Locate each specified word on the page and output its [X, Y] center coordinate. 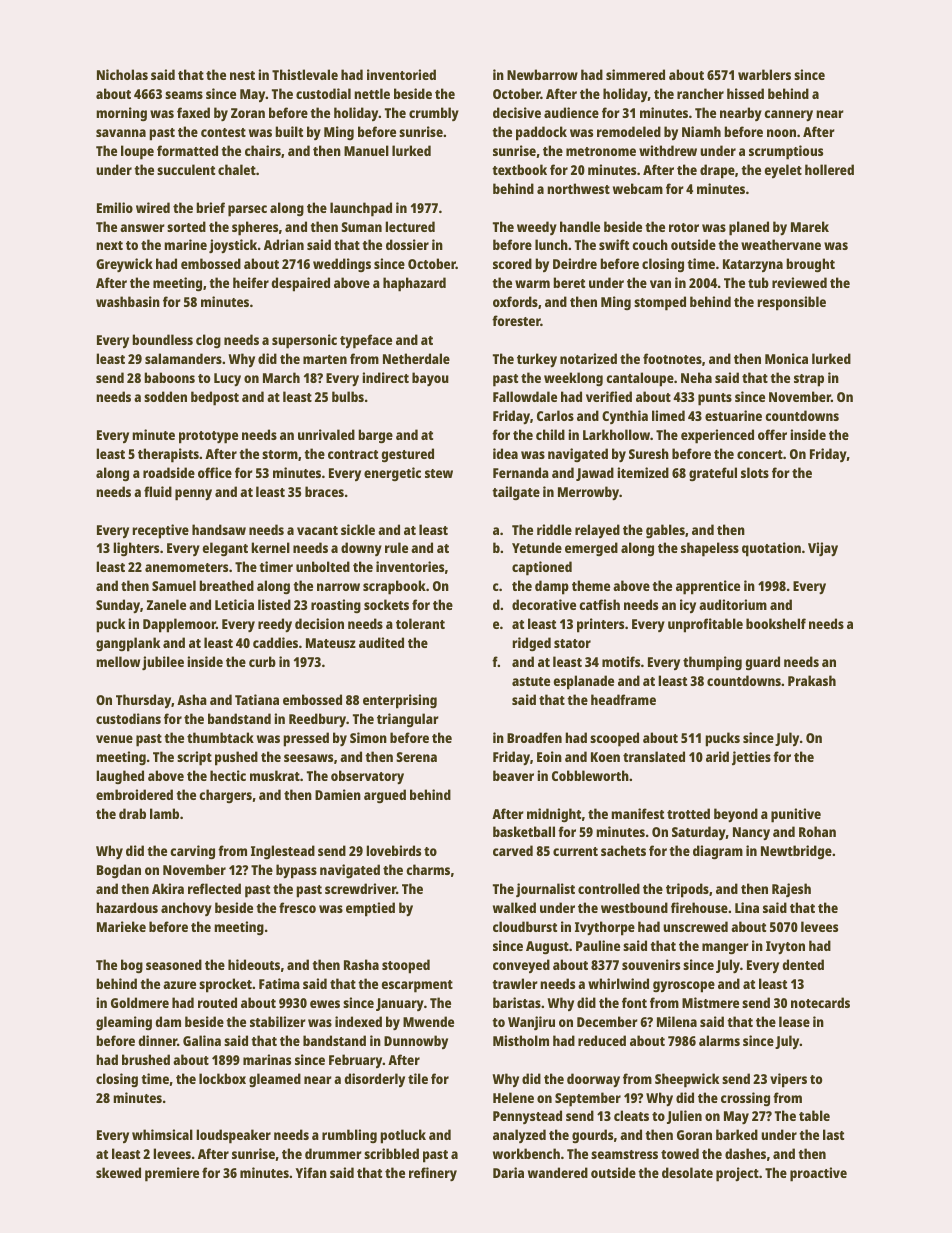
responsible [792, 303]
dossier [407, 244]
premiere [172, 1174]
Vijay [823, 549]
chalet [237, 169]
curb [262, 661]
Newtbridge [796, 852]
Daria [508, 1172]
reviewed [799, 282]
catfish [599, 604]
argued [385, 796]
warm [532, 284]
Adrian [284, 244]
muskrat [275, 775]
